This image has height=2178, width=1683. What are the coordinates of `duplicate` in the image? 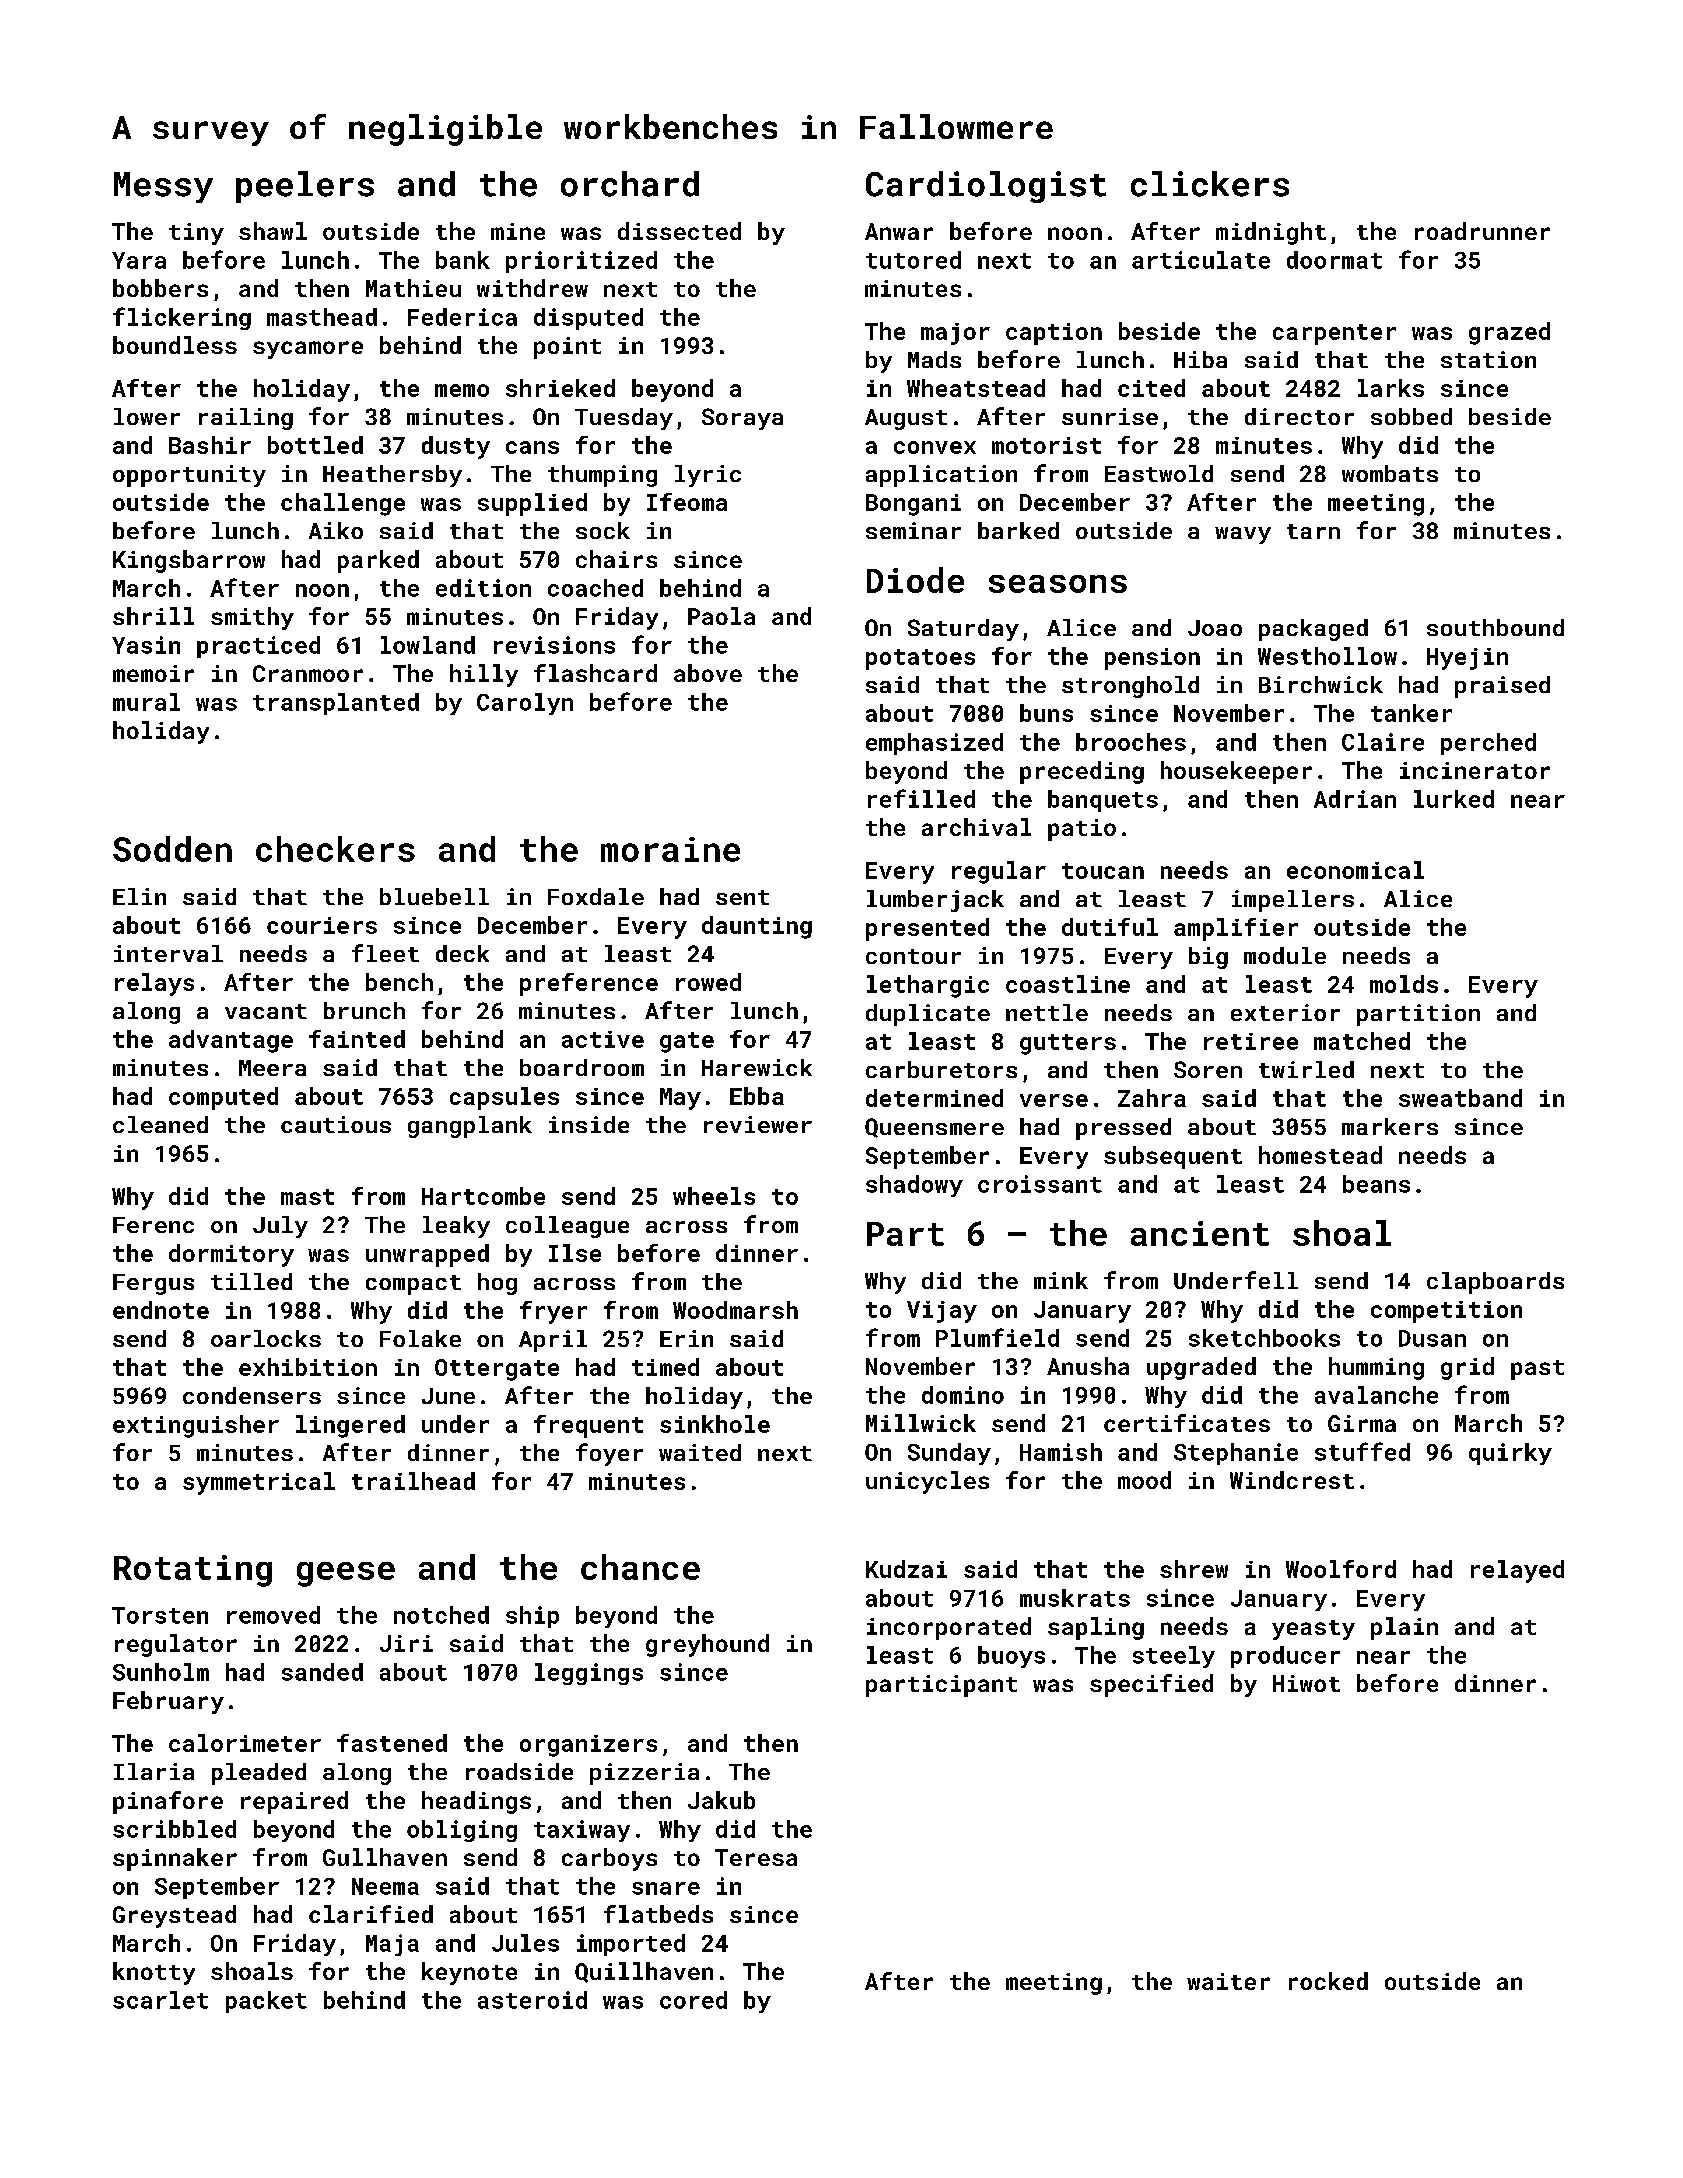 It's located at (928, 1015).
